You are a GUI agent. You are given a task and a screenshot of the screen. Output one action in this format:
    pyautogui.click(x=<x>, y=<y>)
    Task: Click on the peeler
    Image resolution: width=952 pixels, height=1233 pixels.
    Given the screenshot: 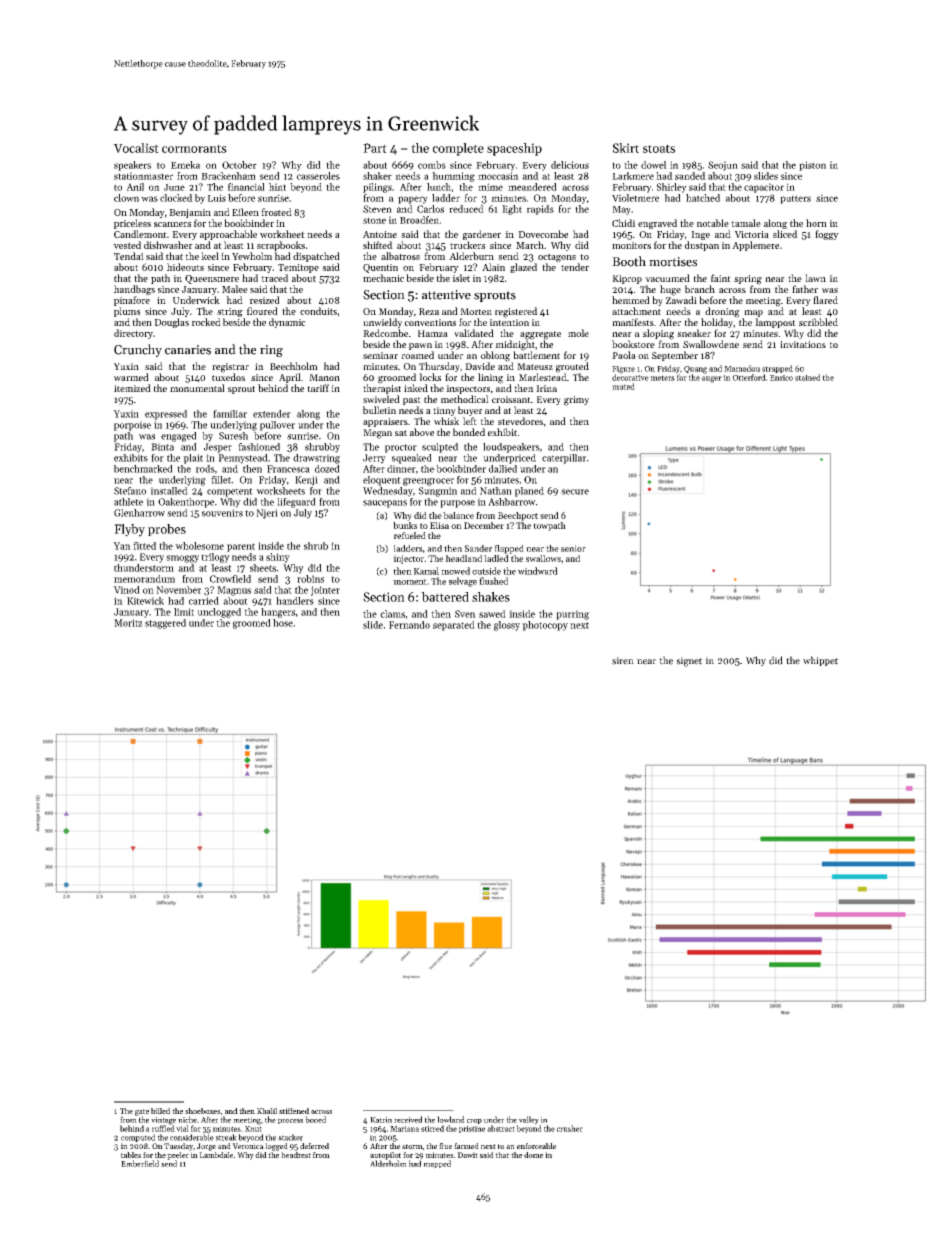 What is the action you would take?
    pyautogui.click(x=178, y=1156)
